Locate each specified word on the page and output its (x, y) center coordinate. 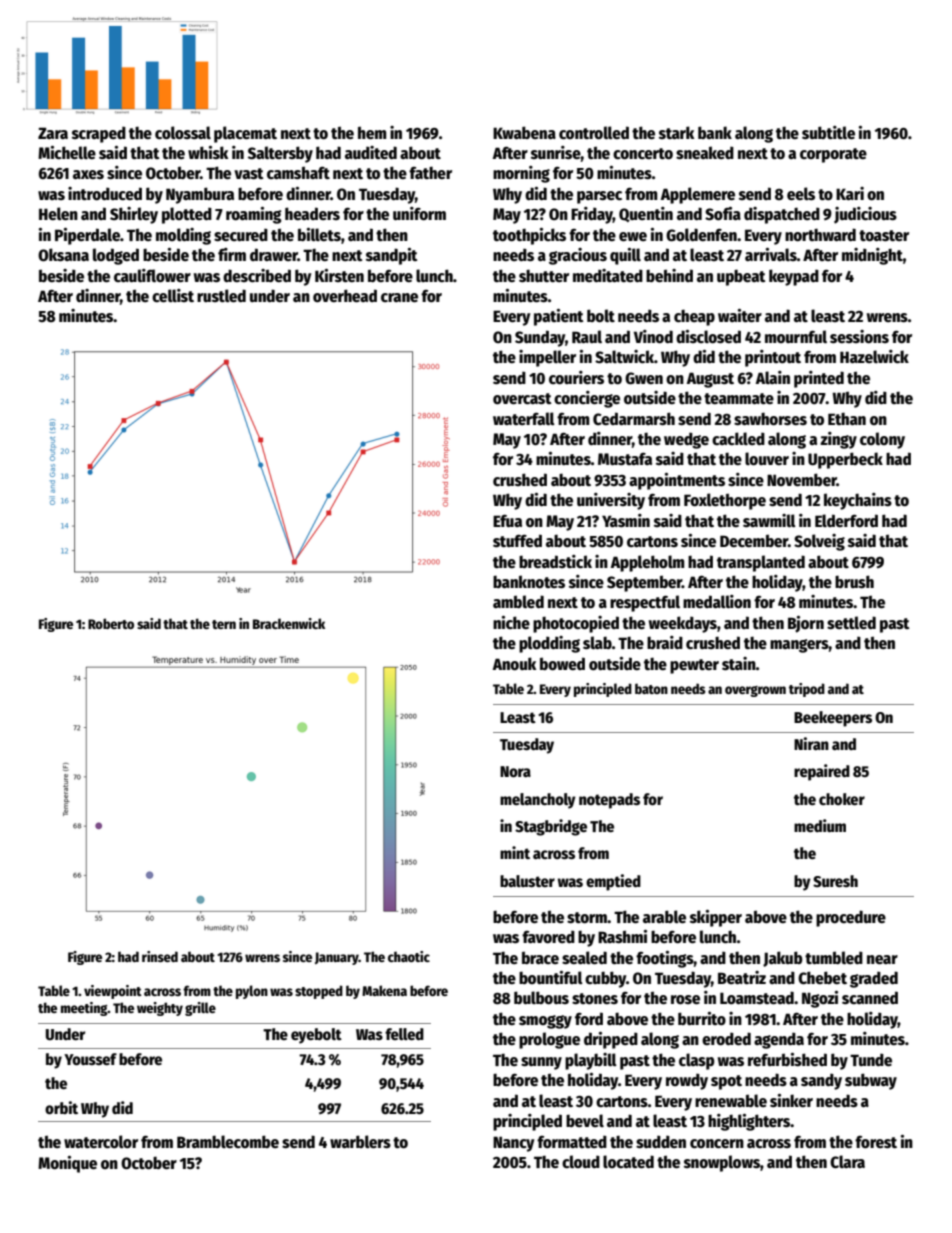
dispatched (782, 215)
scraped (99, 134)
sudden (661, 1141)
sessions (859, 336)
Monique (67, 1164)
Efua (507, 520)
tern (224, 624)
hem (372, 133)
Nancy (514, 1144)
